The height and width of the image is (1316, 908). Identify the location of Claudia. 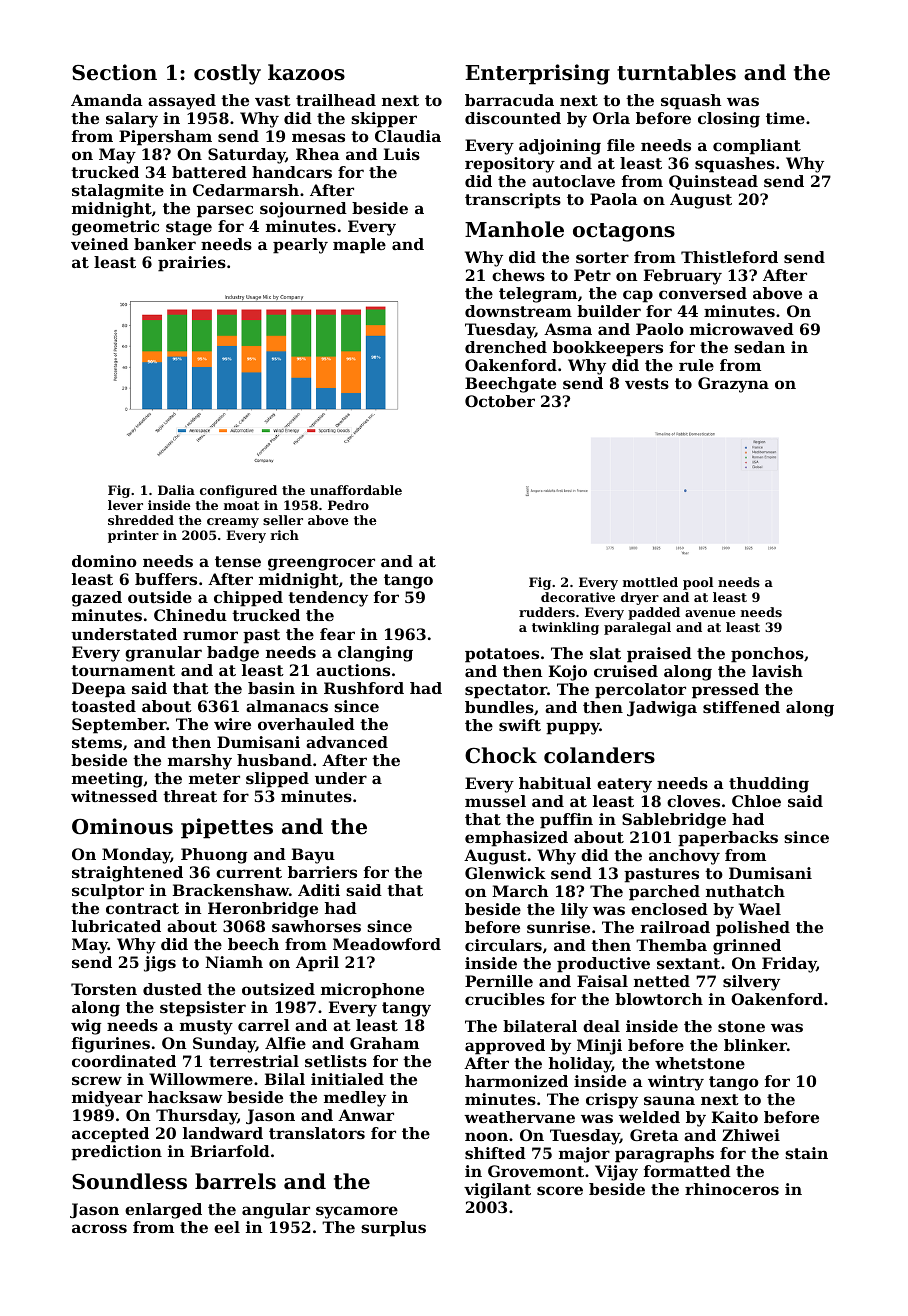
(408, 136).
